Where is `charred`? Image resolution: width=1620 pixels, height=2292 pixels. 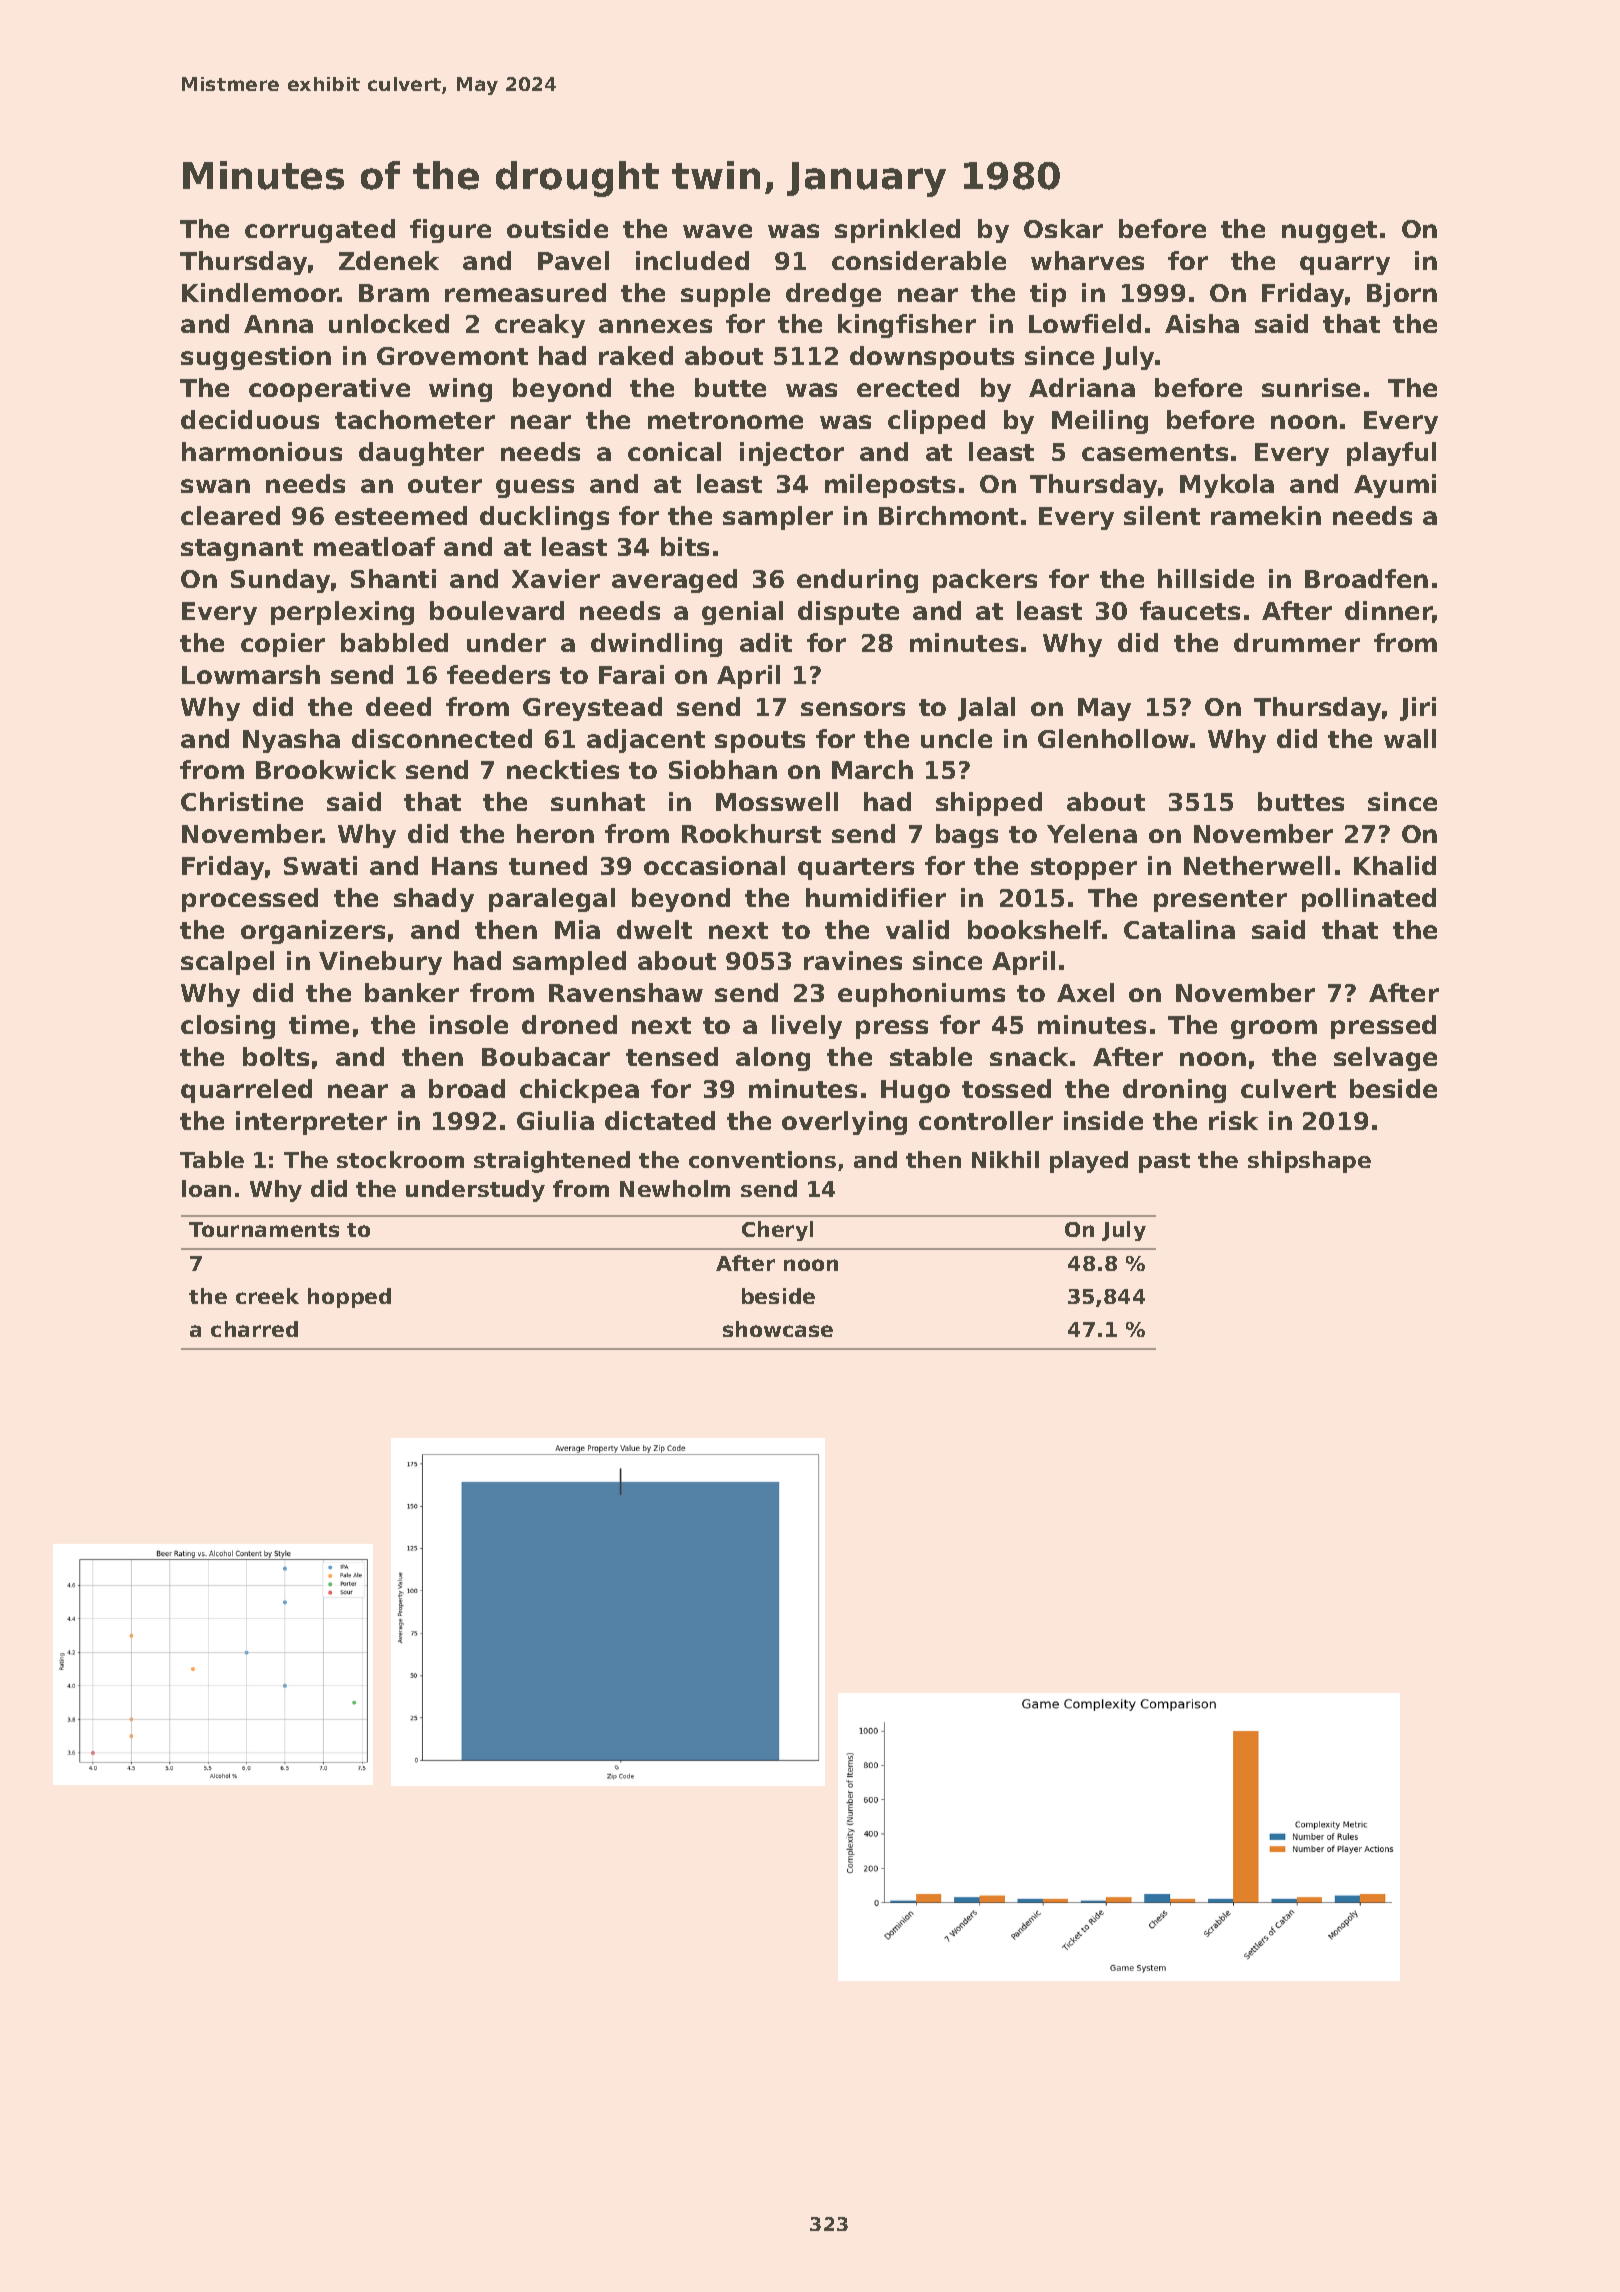
charred is located at coordinates (254, 1329).
